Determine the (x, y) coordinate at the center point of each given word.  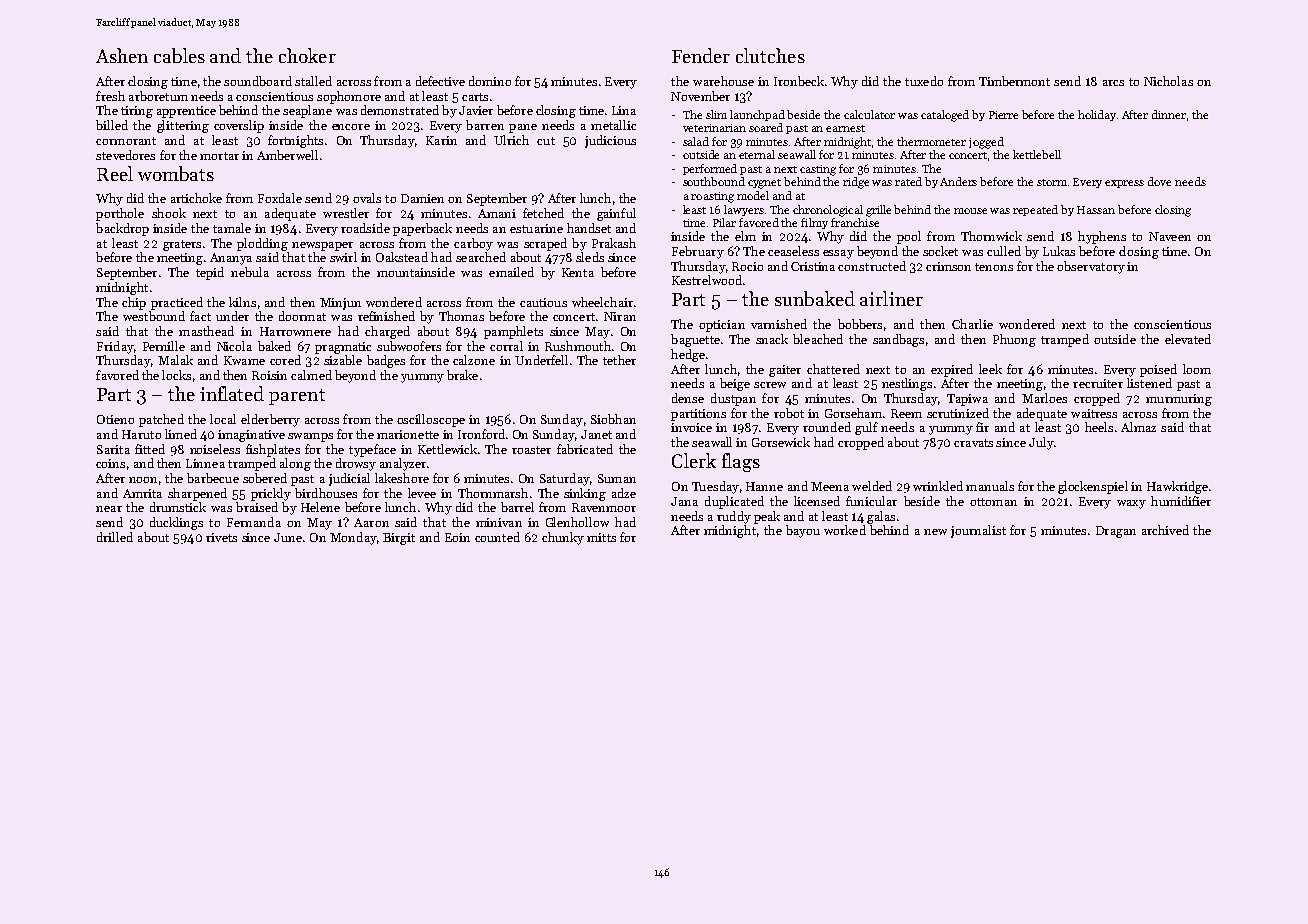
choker (307, 55)
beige (735, 384)
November (700, 96)
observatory (1091, 267)
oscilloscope (431, 420)
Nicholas (1168, 81)
